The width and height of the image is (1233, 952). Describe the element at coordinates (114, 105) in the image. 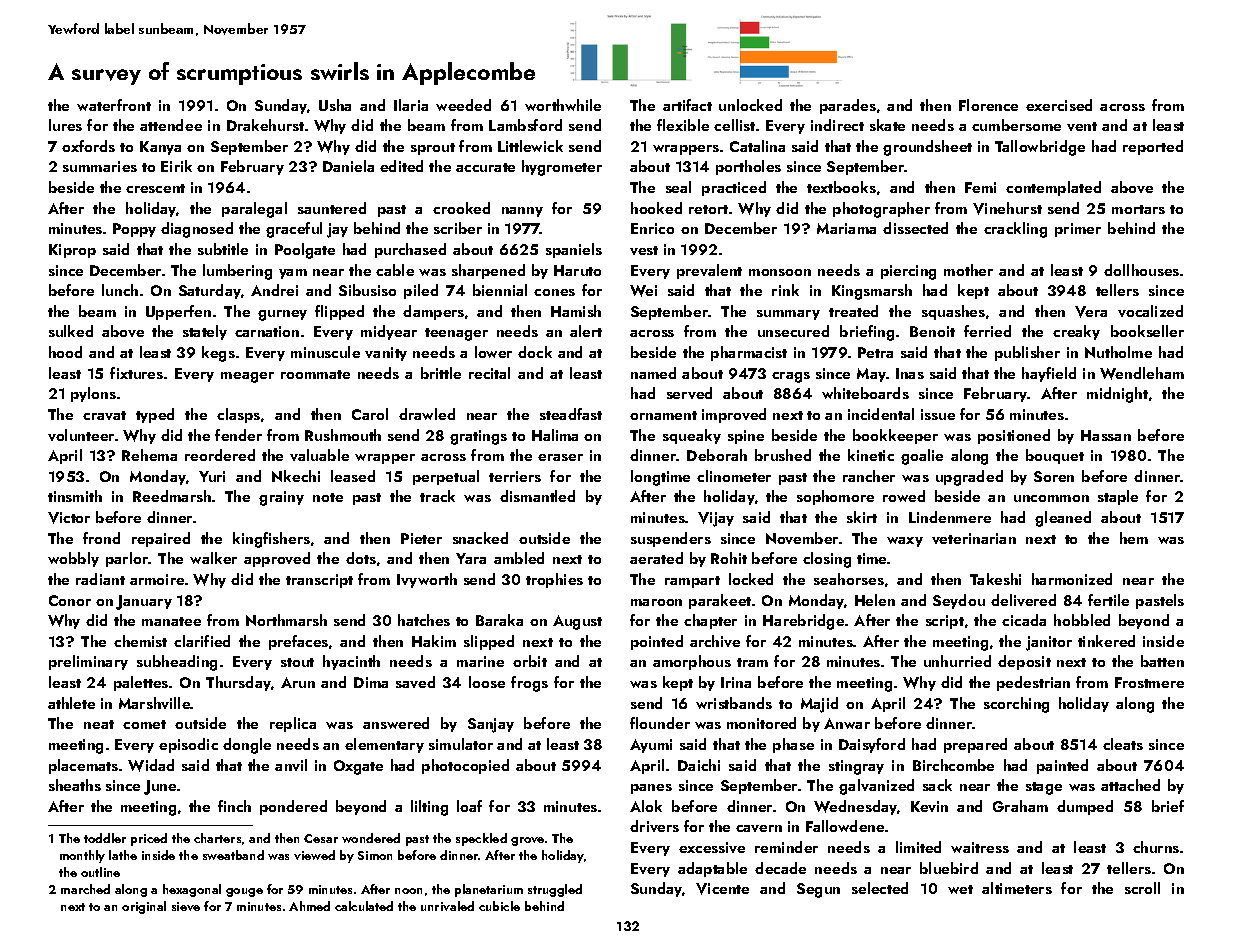

I see `waterfront` at that location.
